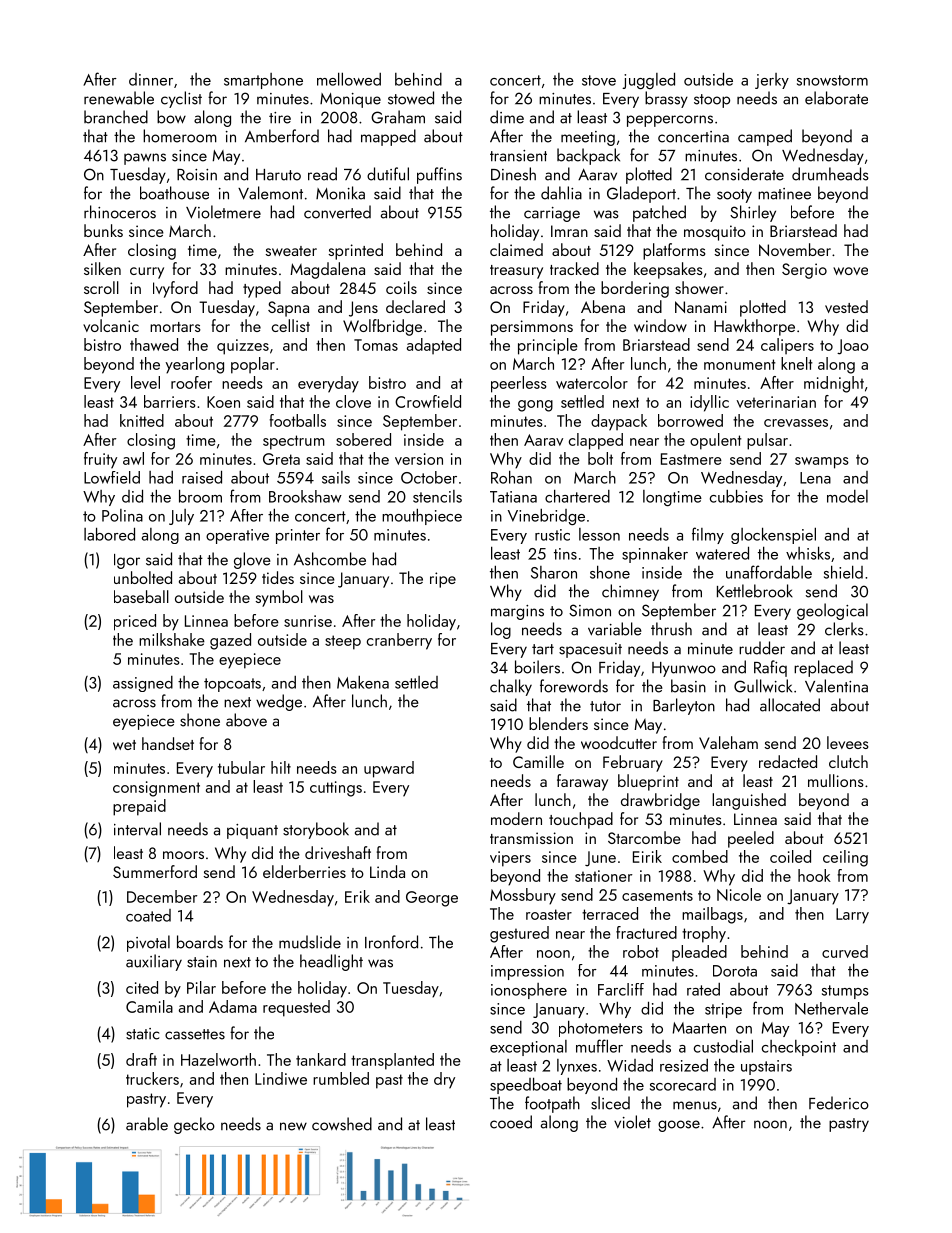 This screenshot has width=952, height=1233. Describe the element at coordinates (836, 686) in the screenshot. I see `Valentina` at that location.
